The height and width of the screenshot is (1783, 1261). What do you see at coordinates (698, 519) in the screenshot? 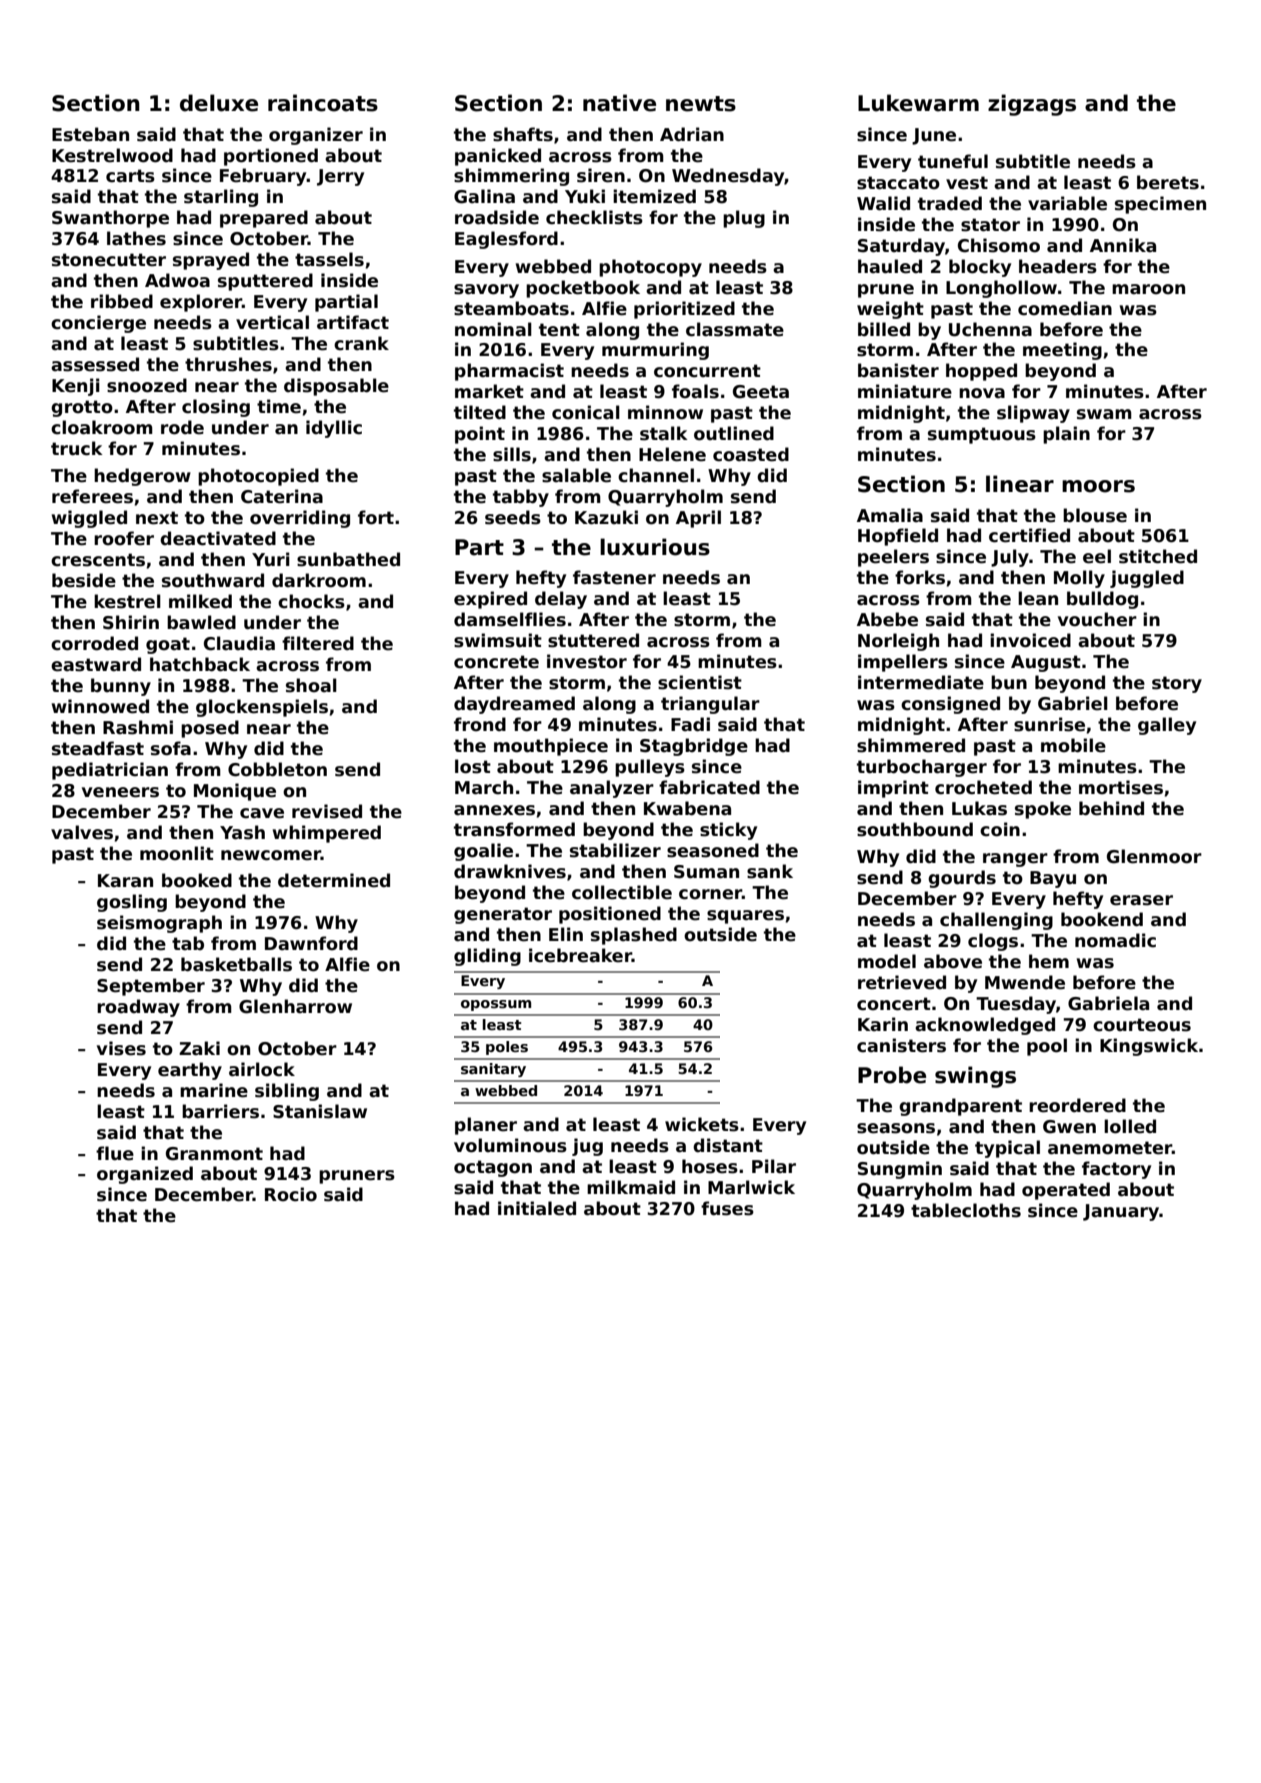
I see `April` at bounding box center [698, 519].
